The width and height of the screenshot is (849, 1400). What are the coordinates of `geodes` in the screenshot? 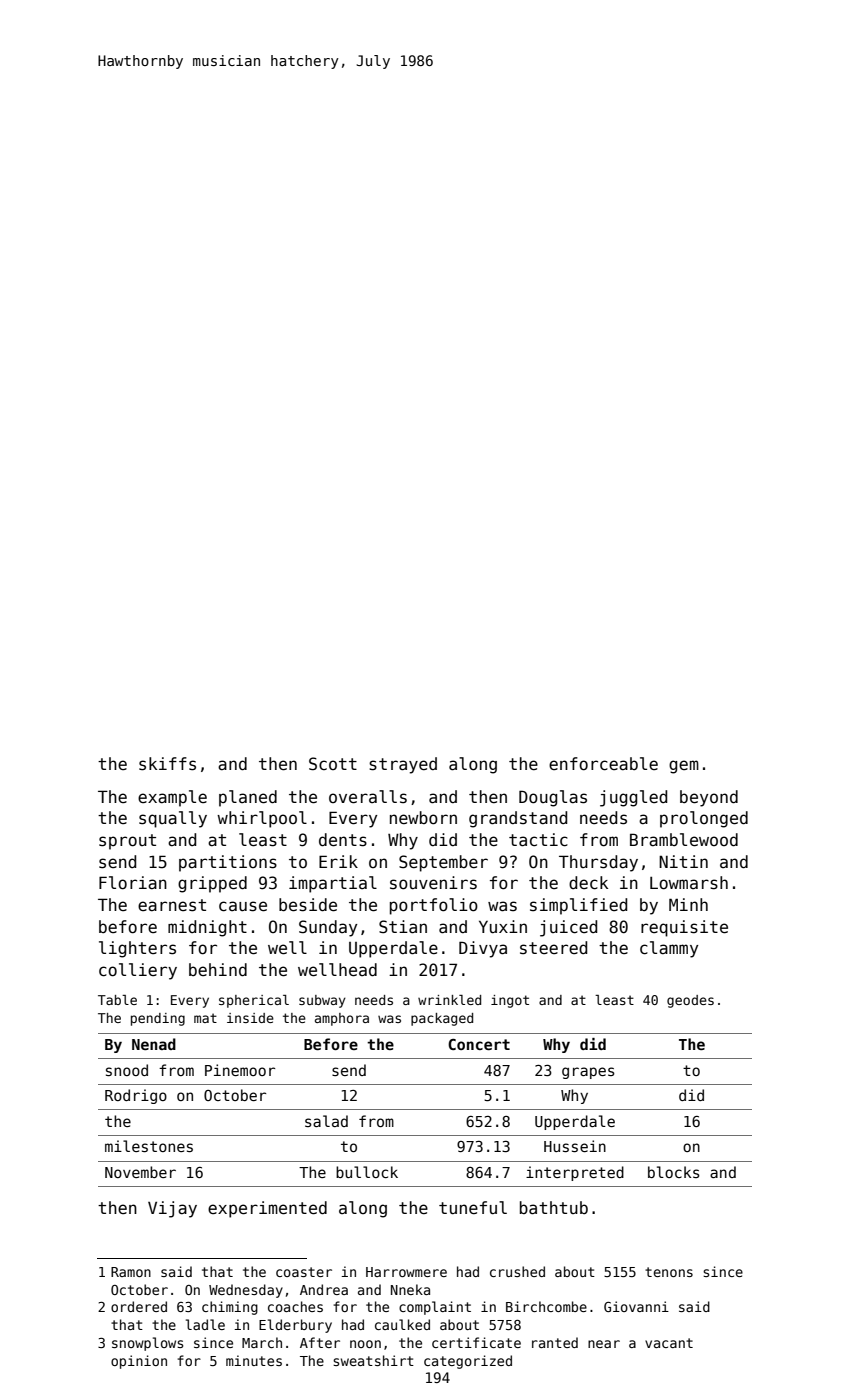 It's located at (690, 1001).
